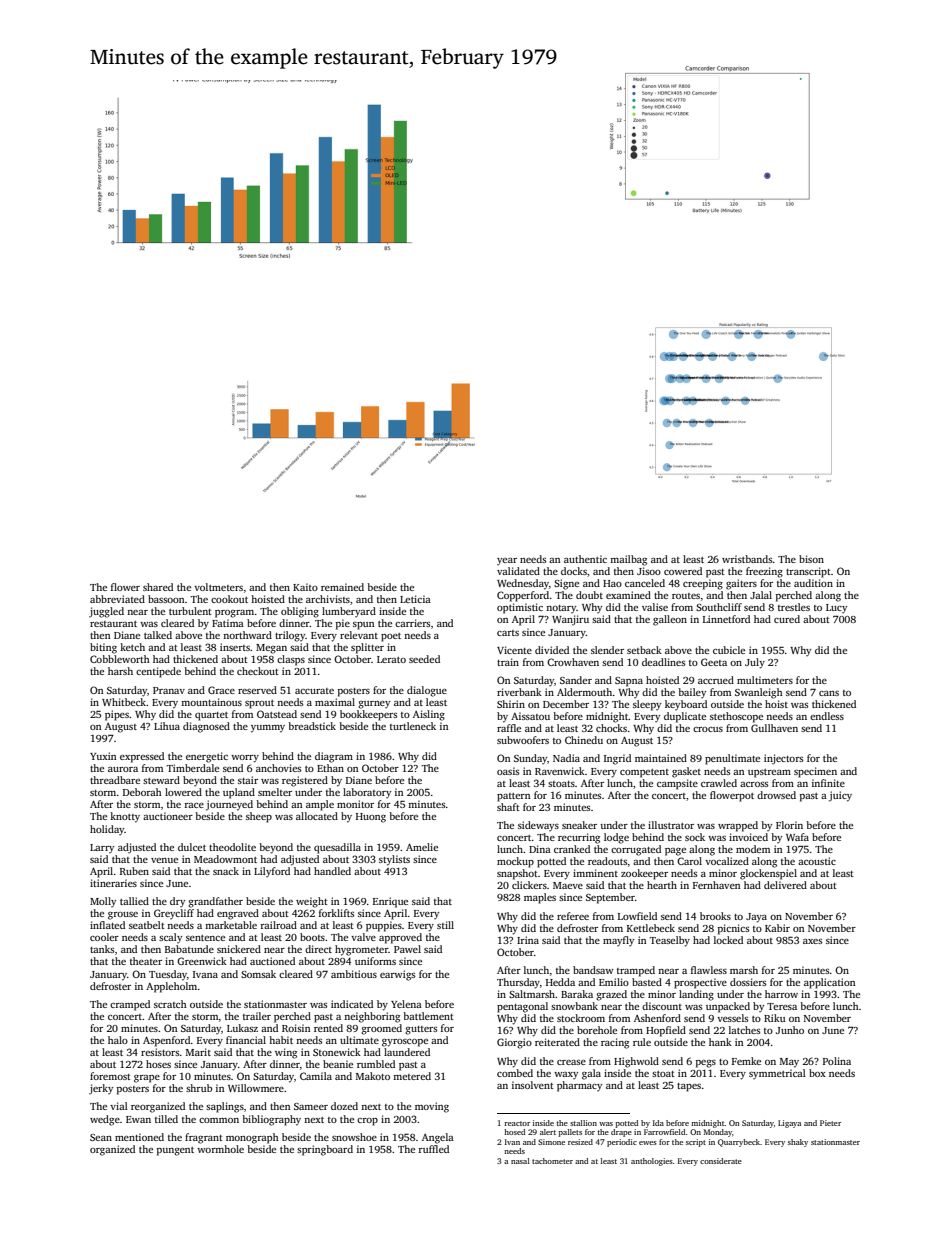 The image size is (952, 1233). What do you see at coordinates (158, 587) in the page?
I see `shared` at bounding box center [158, 587].
